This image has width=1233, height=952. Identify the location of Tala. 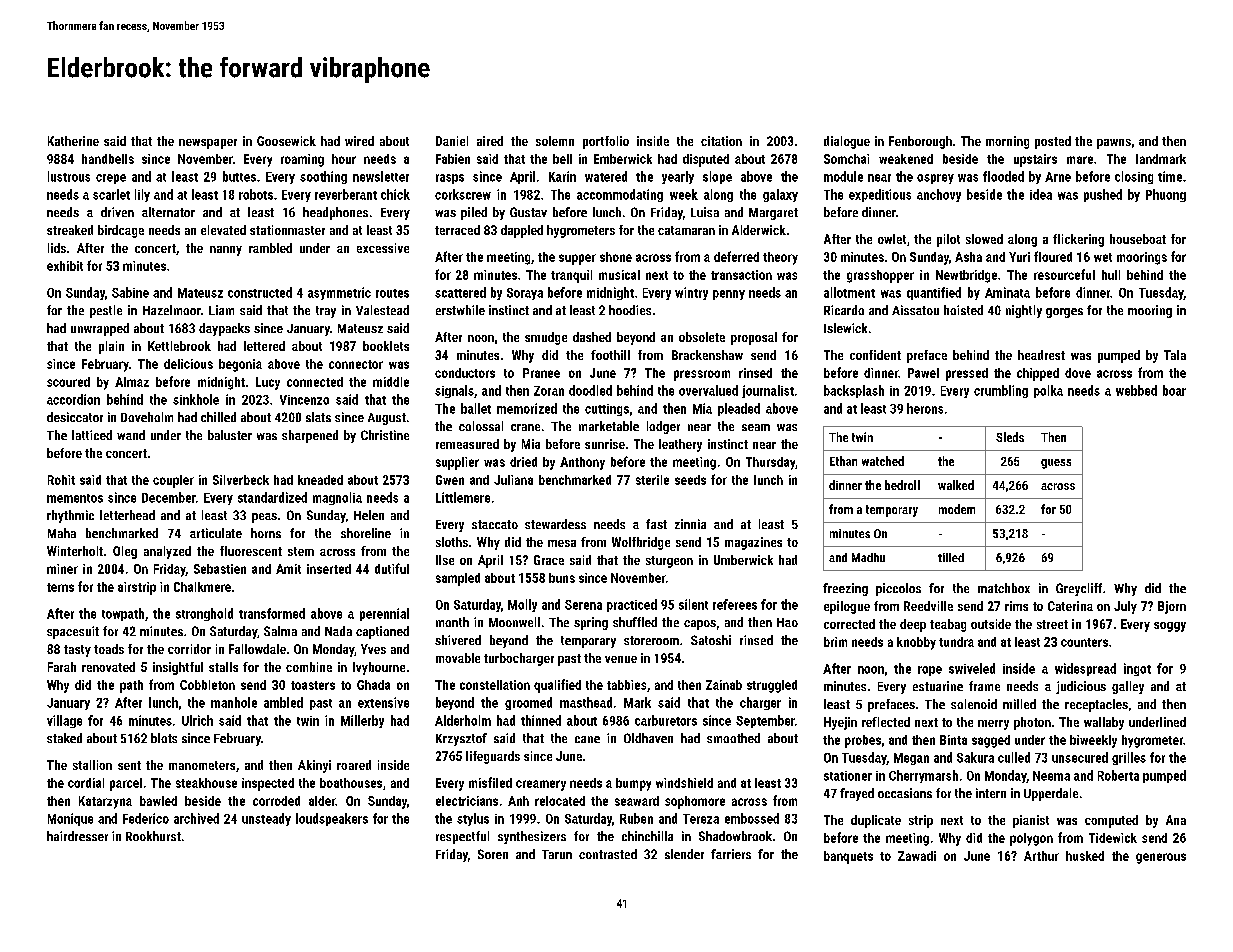
(1175, 355).
